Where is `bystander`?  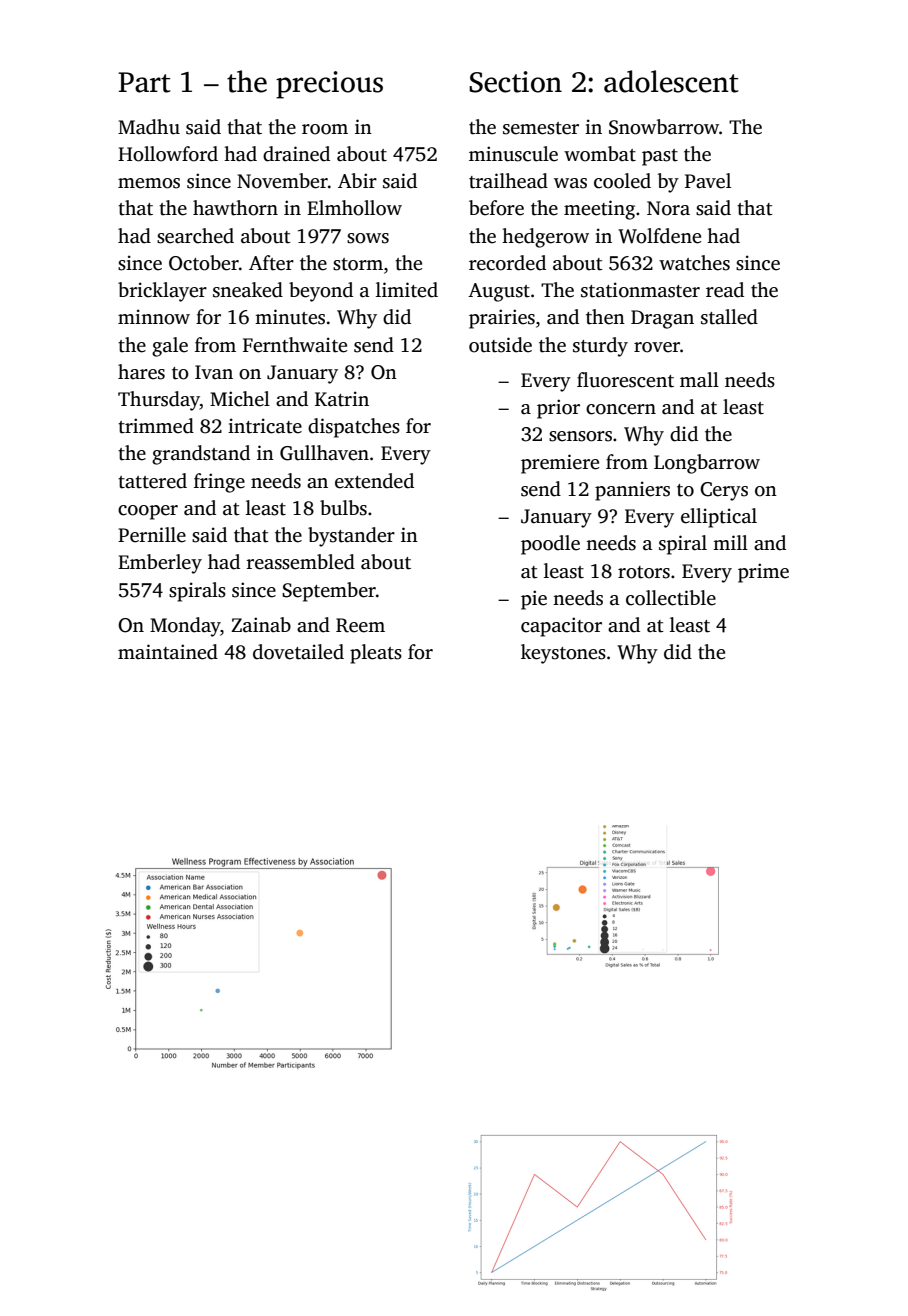 bystander is located at coordinates (351, 537).
